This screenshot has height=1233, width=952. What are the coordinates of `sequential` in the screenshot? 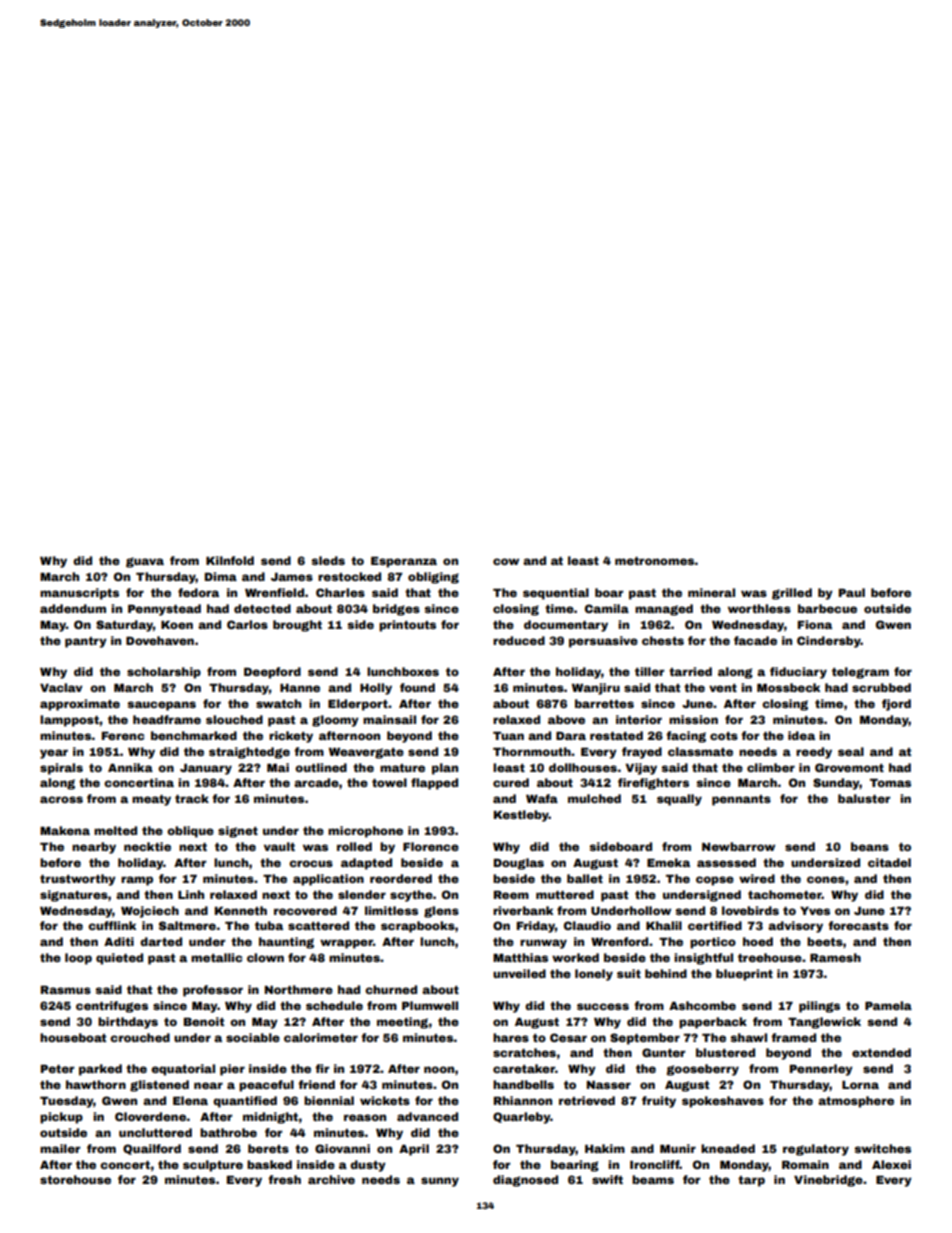 It's located at (556, 594).
